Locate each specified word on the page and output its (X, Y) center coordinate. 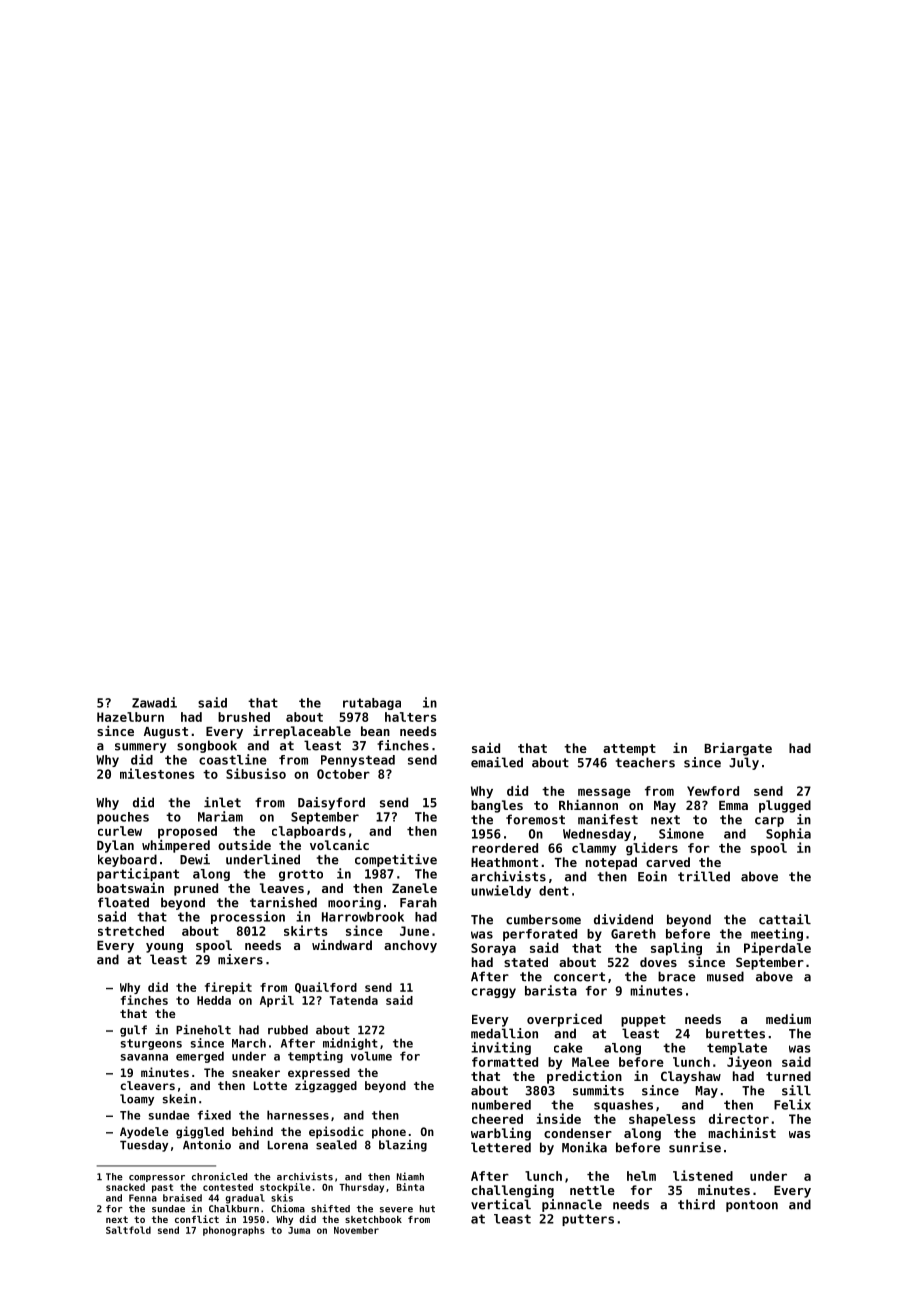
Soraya (493, 949)
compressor (157, 1178)
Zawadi (154, 702)
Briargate (738, 749)
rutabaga (372, 704)
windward (342, 944)
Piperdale (777, 949)
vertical (501, 1204)
